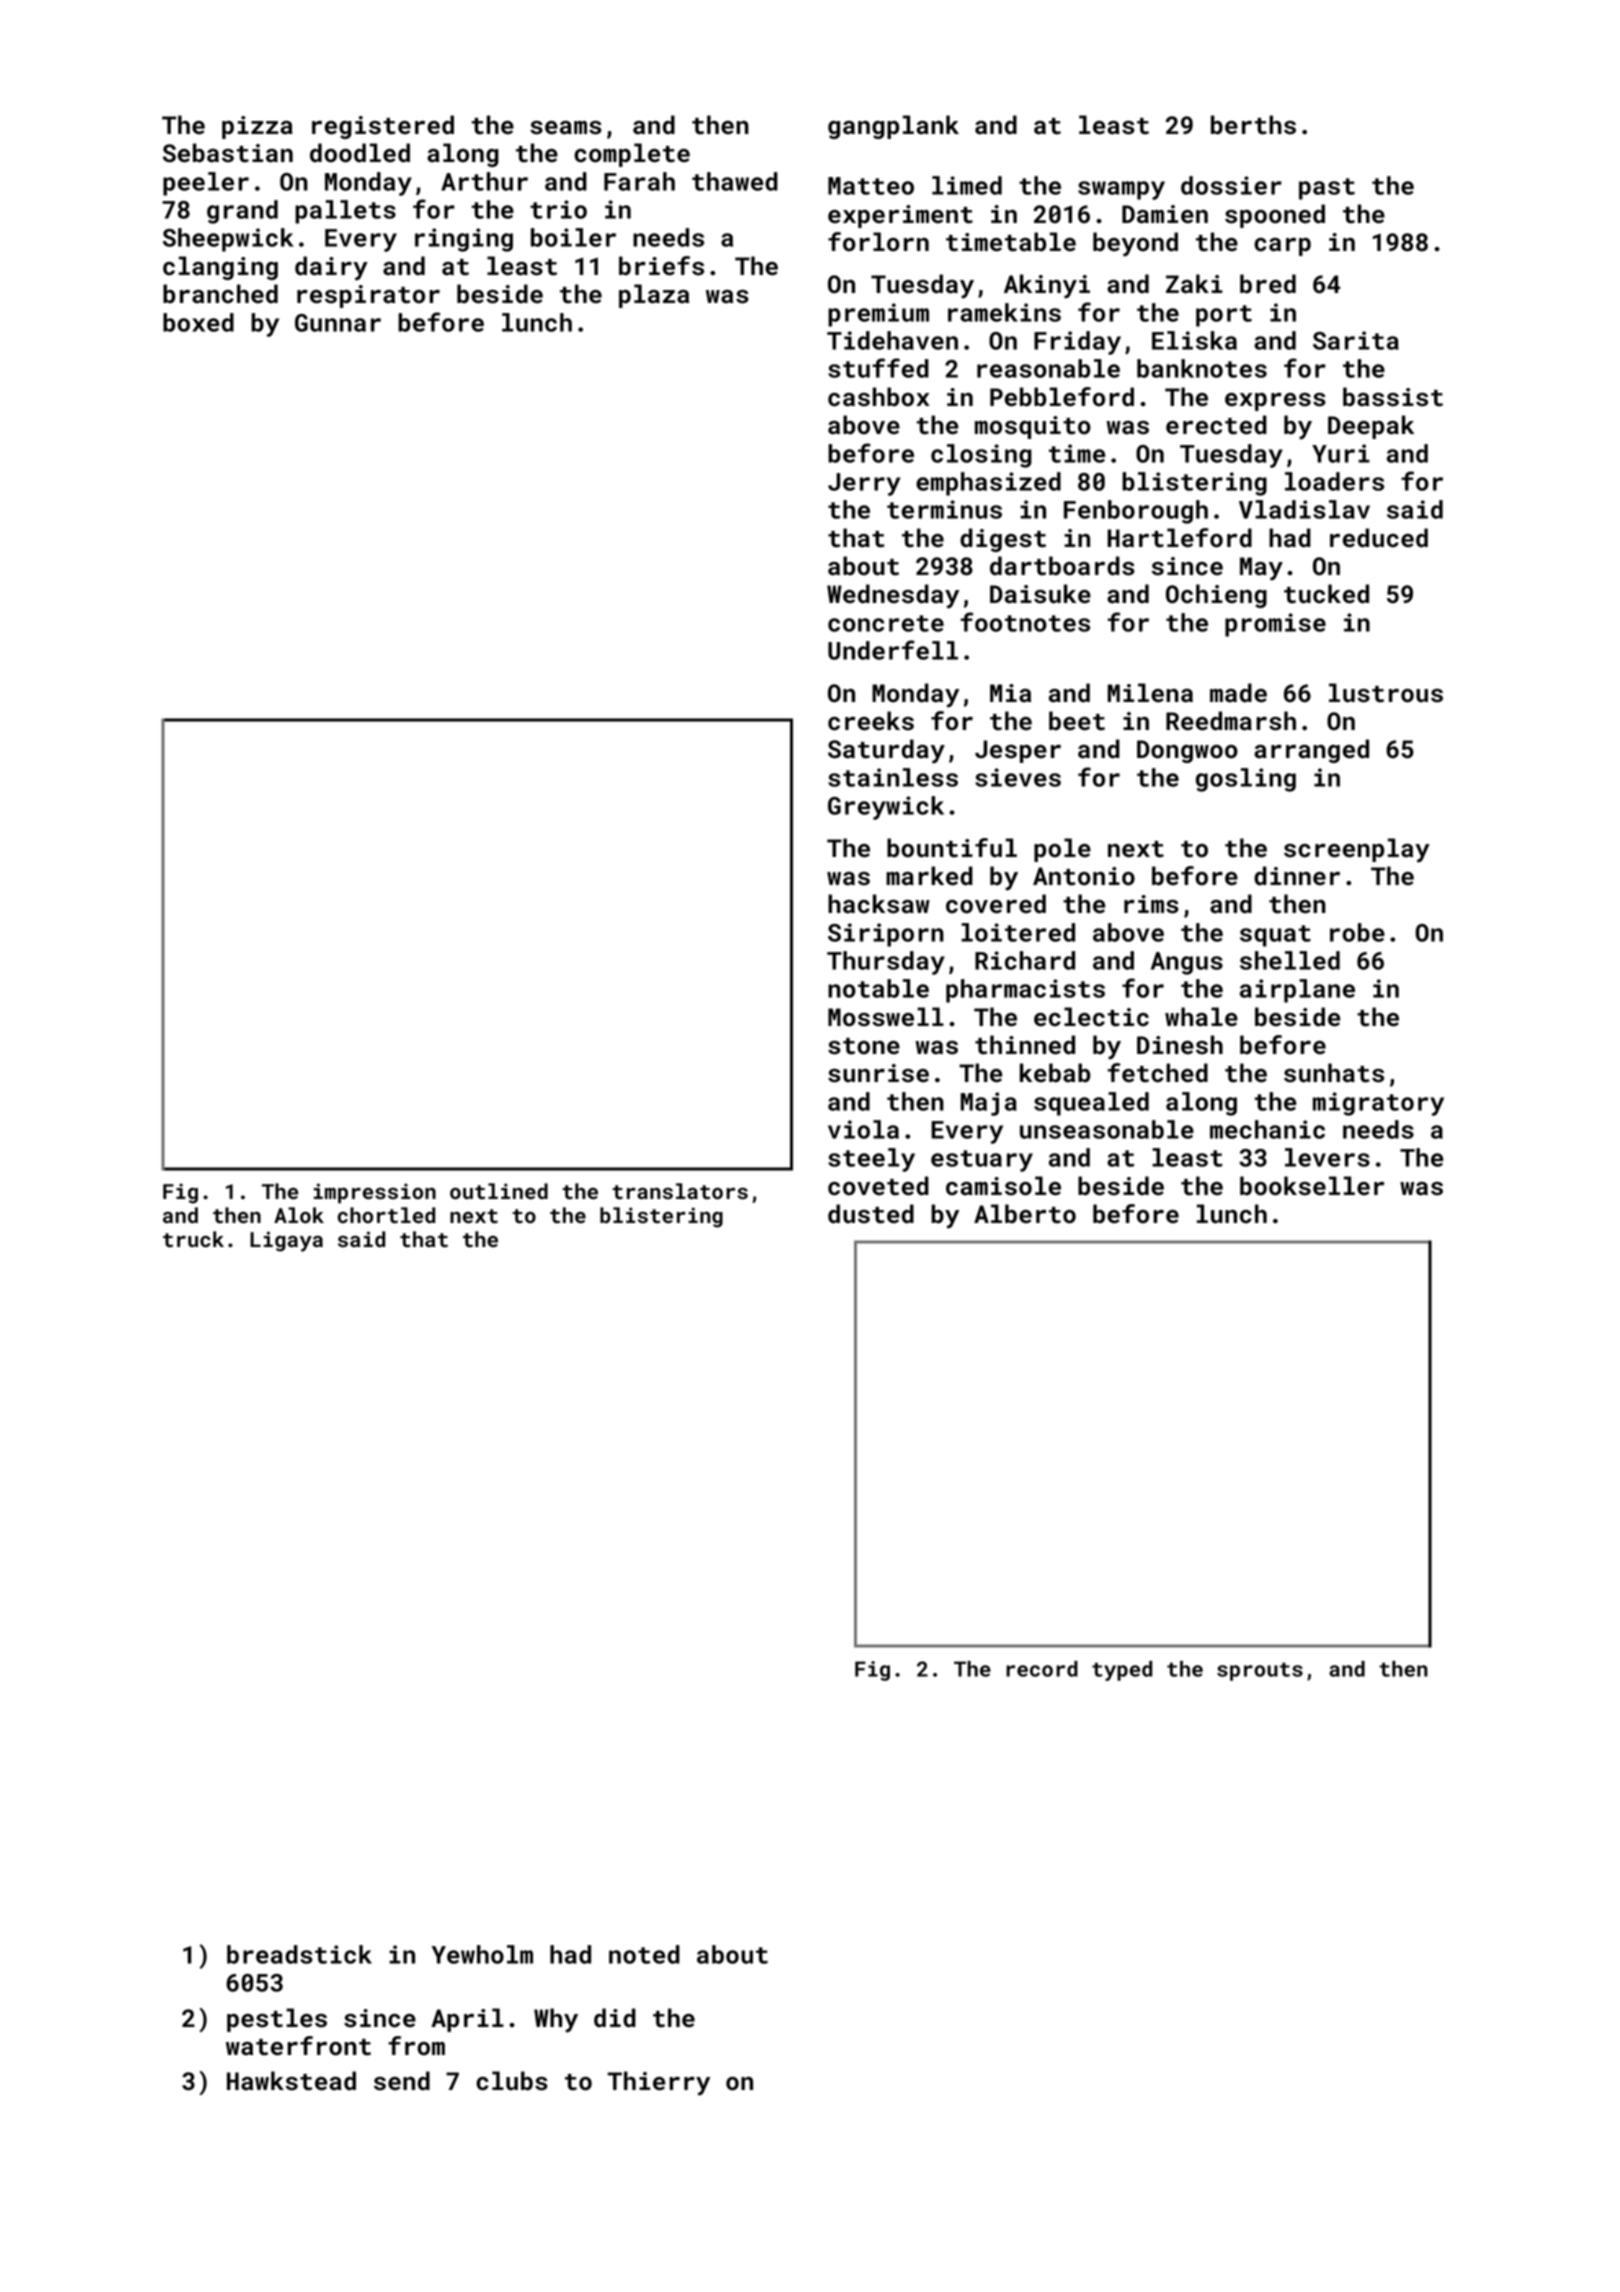  Describe the element at coordinates (499, 1191) in the screenshot. I see `outlined` at that location.
